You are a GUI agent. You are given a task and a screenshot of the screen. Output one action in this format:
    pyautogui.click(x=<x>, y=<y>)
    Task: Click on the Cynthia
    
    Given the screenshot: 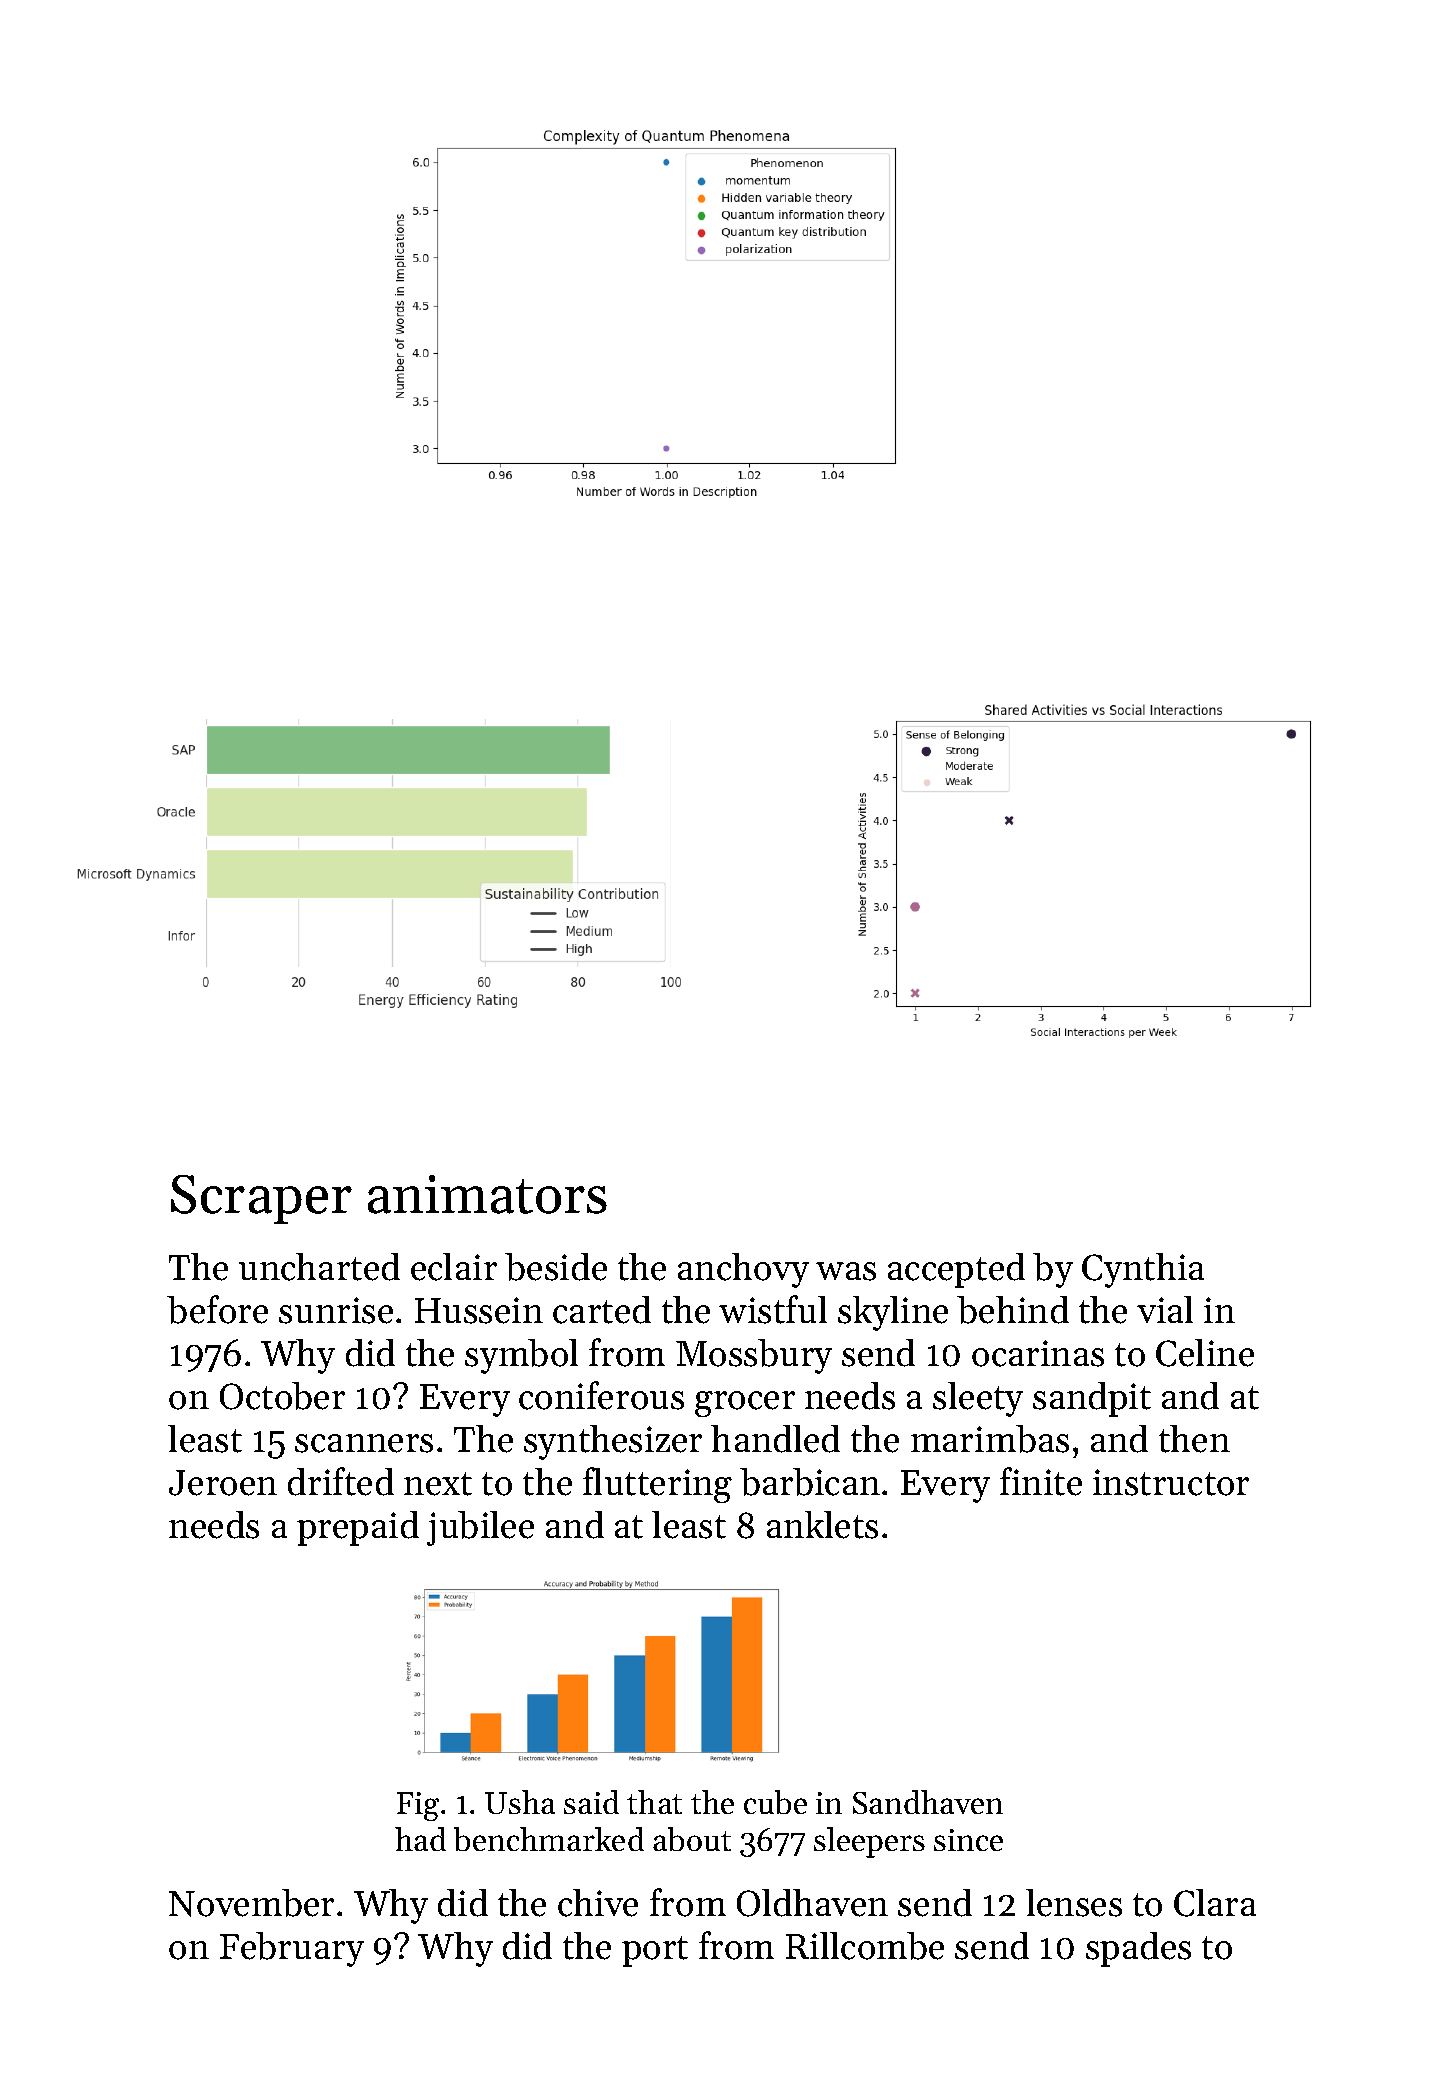 What is the action you would take?
    pyautogui.click(x=1143, y=1270)
